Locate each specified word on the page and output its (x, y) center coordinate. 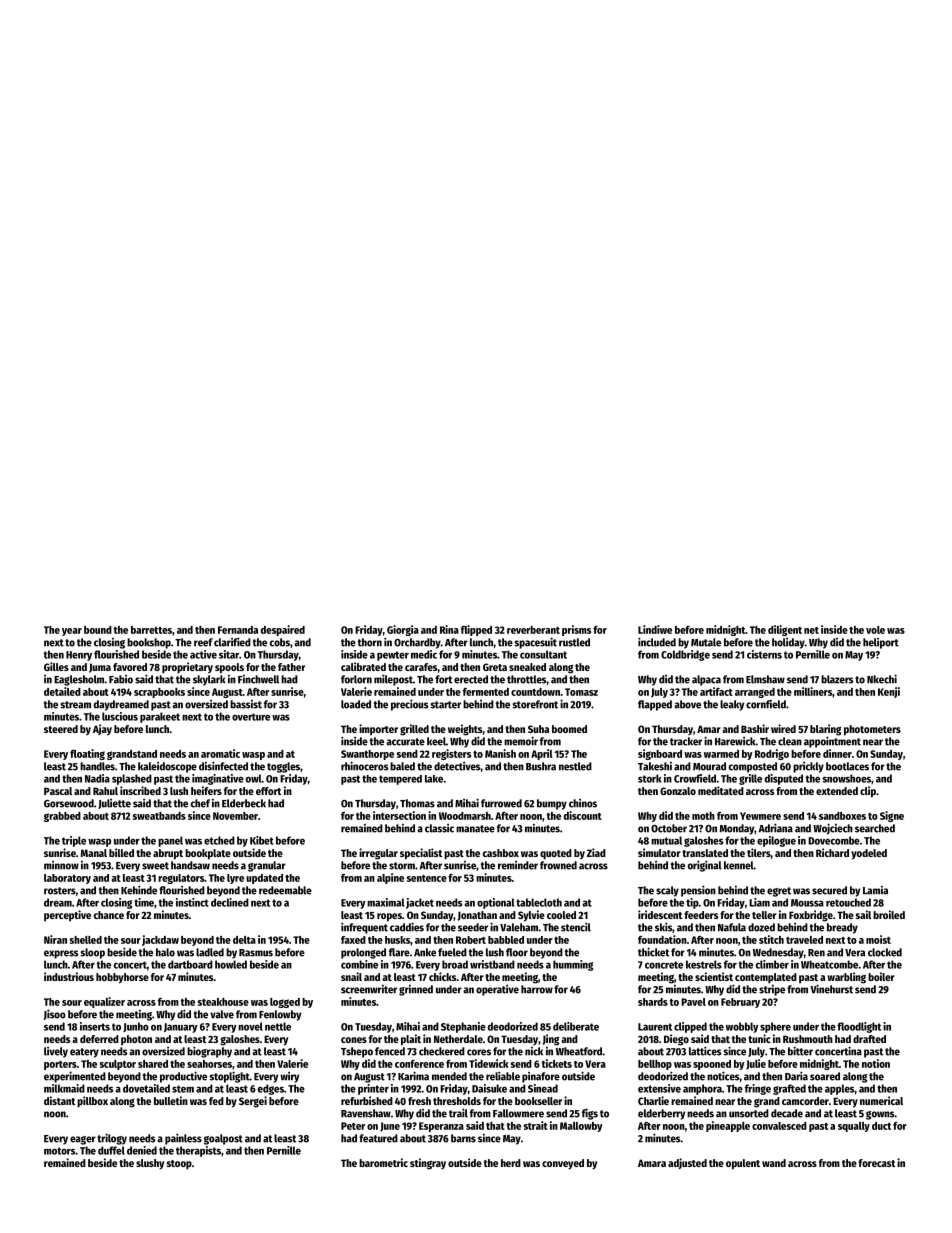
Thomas (417, 803)
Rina (449, 629)
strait (536, 1125)
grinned (416, 990)
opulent (743, 1164)
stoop (179, 1165)
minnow (61, 865)
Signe (892, 816)
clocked (885, 952)
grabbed (62, 817)
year (72, 632)
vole (875, 630)
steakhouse (223, 1002)
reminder (518, 865)
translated (705, 853)
